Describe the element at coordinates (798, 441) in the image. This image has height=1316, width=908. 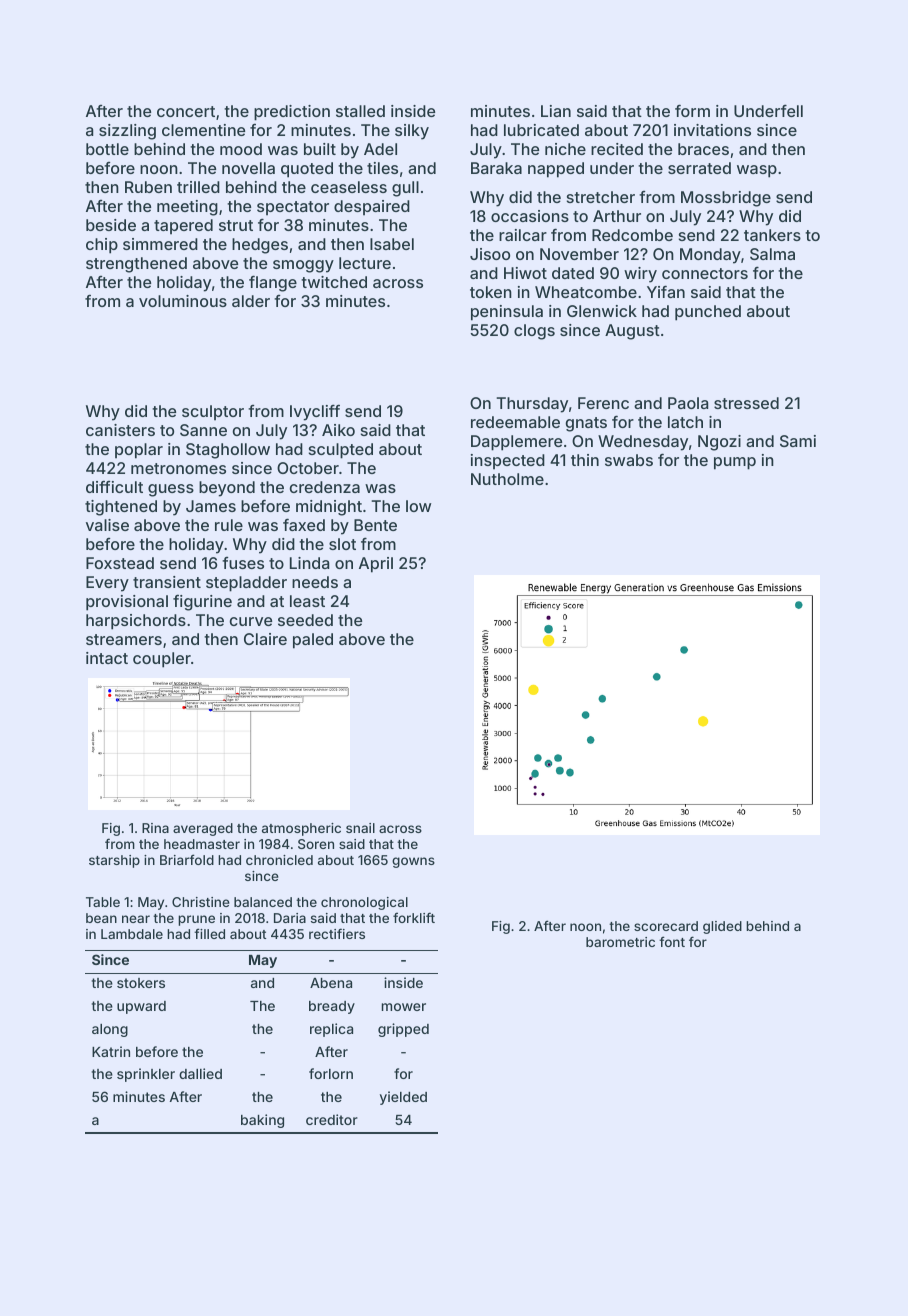
I see `Sami` at that location.
